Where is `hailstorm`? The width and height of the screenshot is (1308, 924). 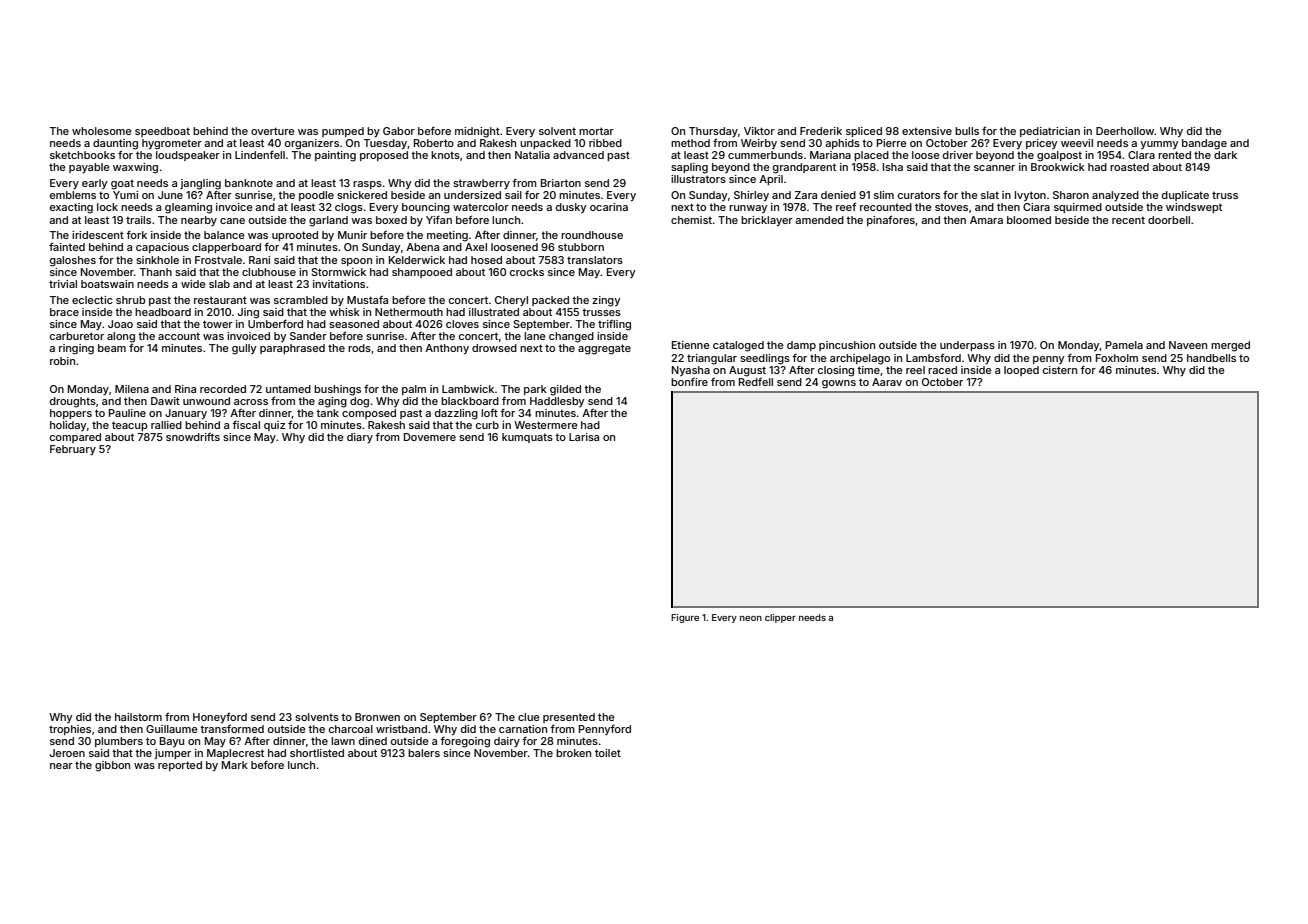 hailstorm is located at coordinates (138, 717).
